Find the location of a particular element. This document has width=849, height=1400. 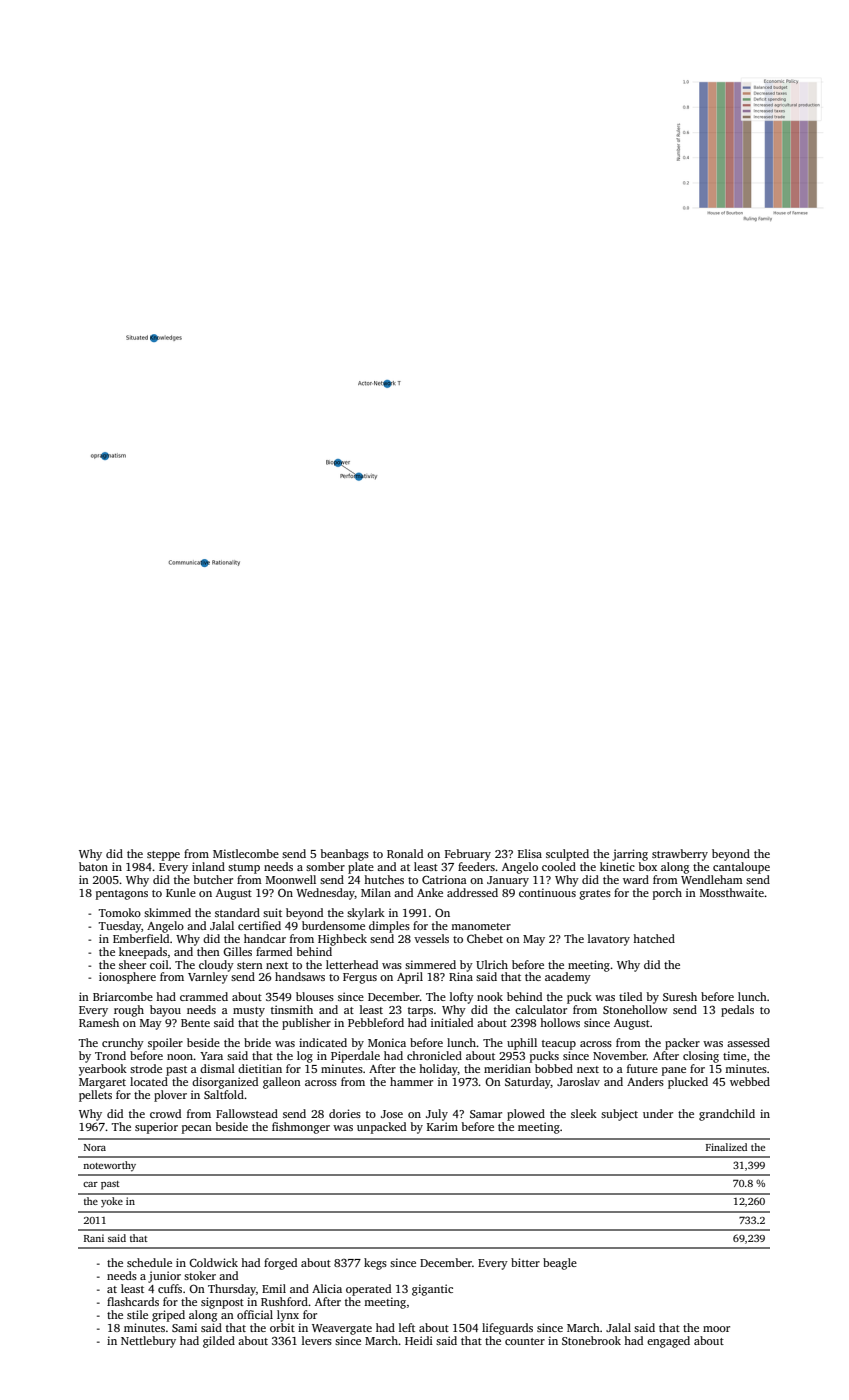

dimples is located at coordinates (389, 927).
